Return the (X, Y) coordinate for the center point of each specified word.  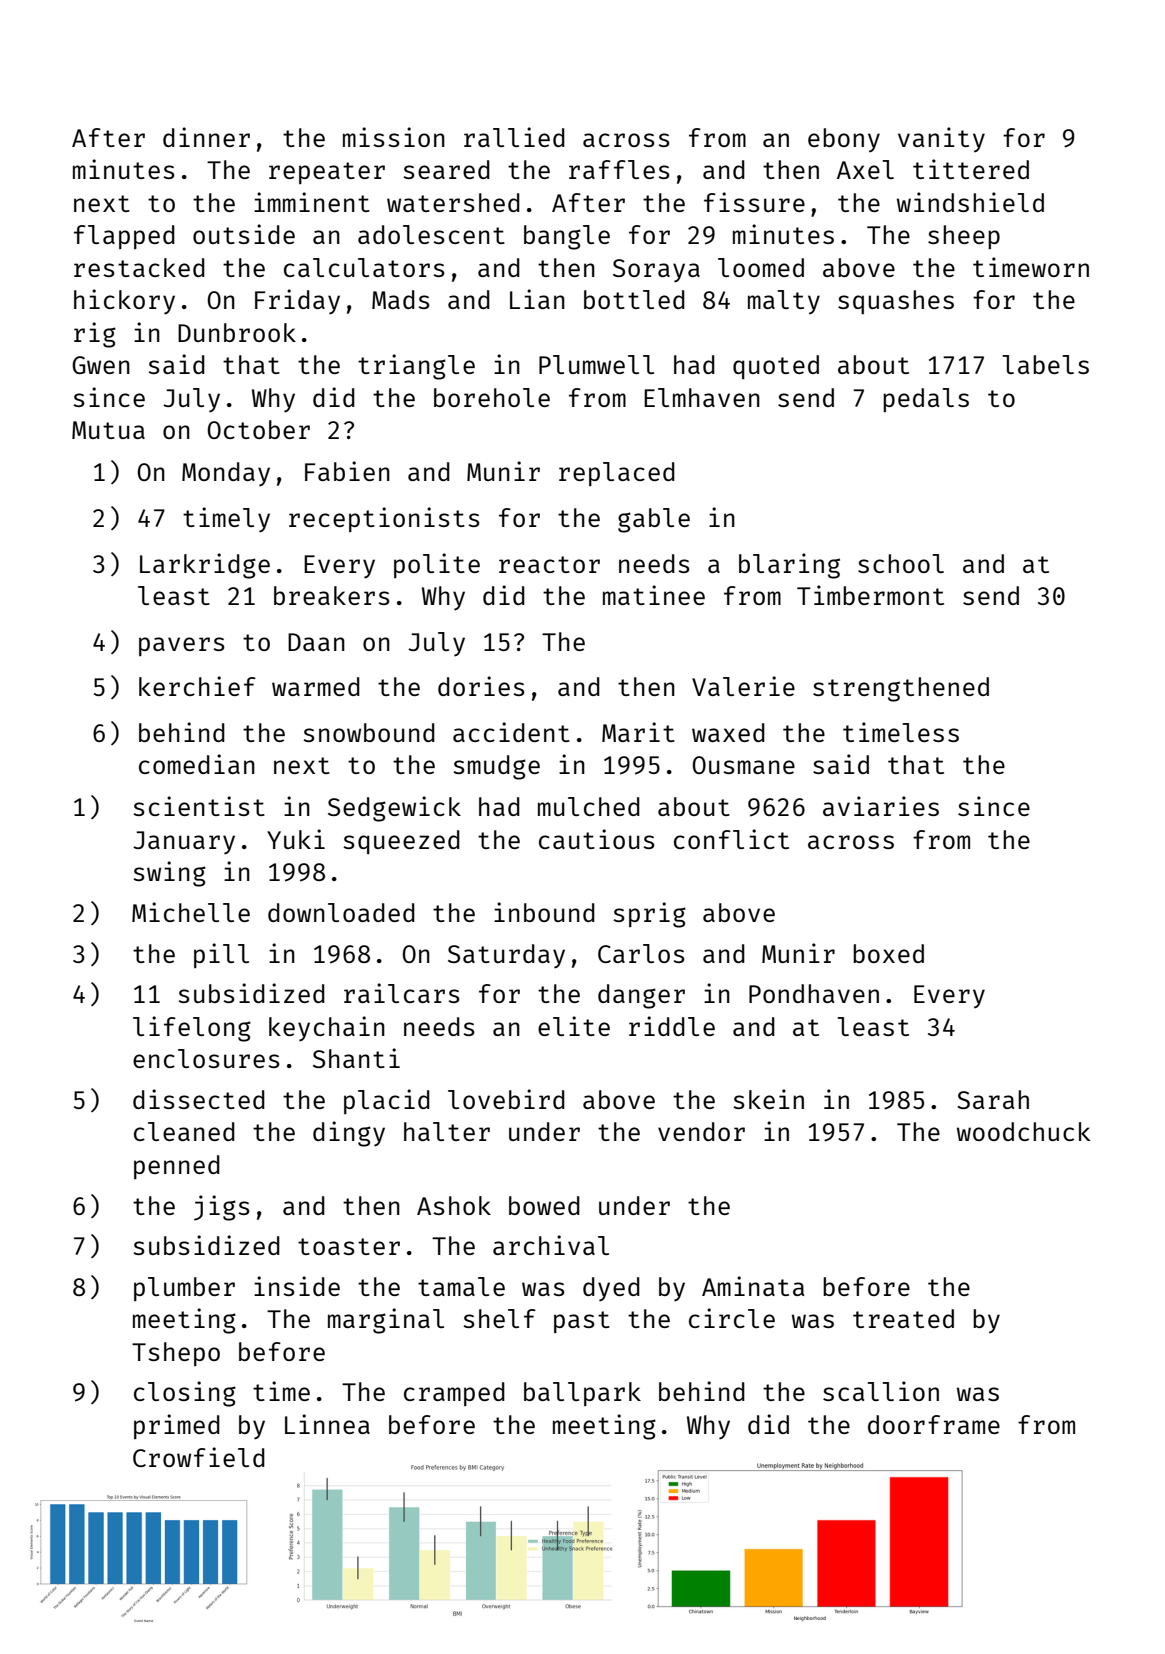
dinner (206, 137)
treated (903, 1318)
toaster (349, 1246)
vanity (941, 140)
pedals (926, 400)
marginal (386, 1321)
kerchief (197, 686)
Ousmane (743, 765)
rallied (514, 137)
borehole (492, 397)
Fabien (347, 471)
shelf (499, 1318)
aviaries (881, 806)
